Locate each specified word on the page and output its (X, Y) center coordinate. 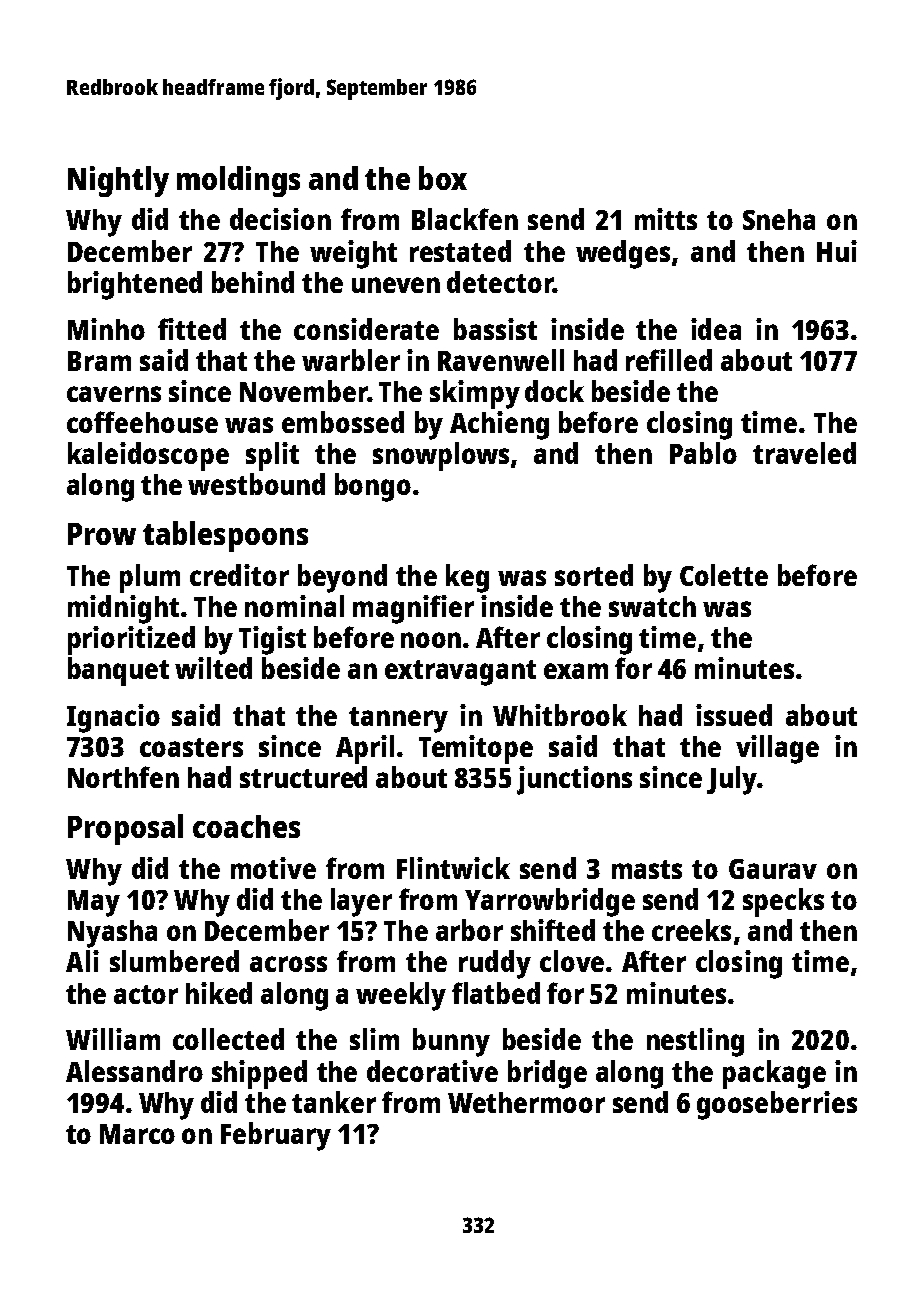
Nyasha (112, 934)
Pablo (703, 453)
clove (572, 961)
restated (460, 251)
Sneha (779, 219)
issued (734, 715)
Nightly (118, 181)
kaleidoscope (148, 456)
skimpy (475, 394)
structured (303, 777)
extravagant (460, 673)
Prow (102, 534)
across (288, 964)
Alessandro (134, 1071)
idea (716, 329)
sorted (594, 575)
